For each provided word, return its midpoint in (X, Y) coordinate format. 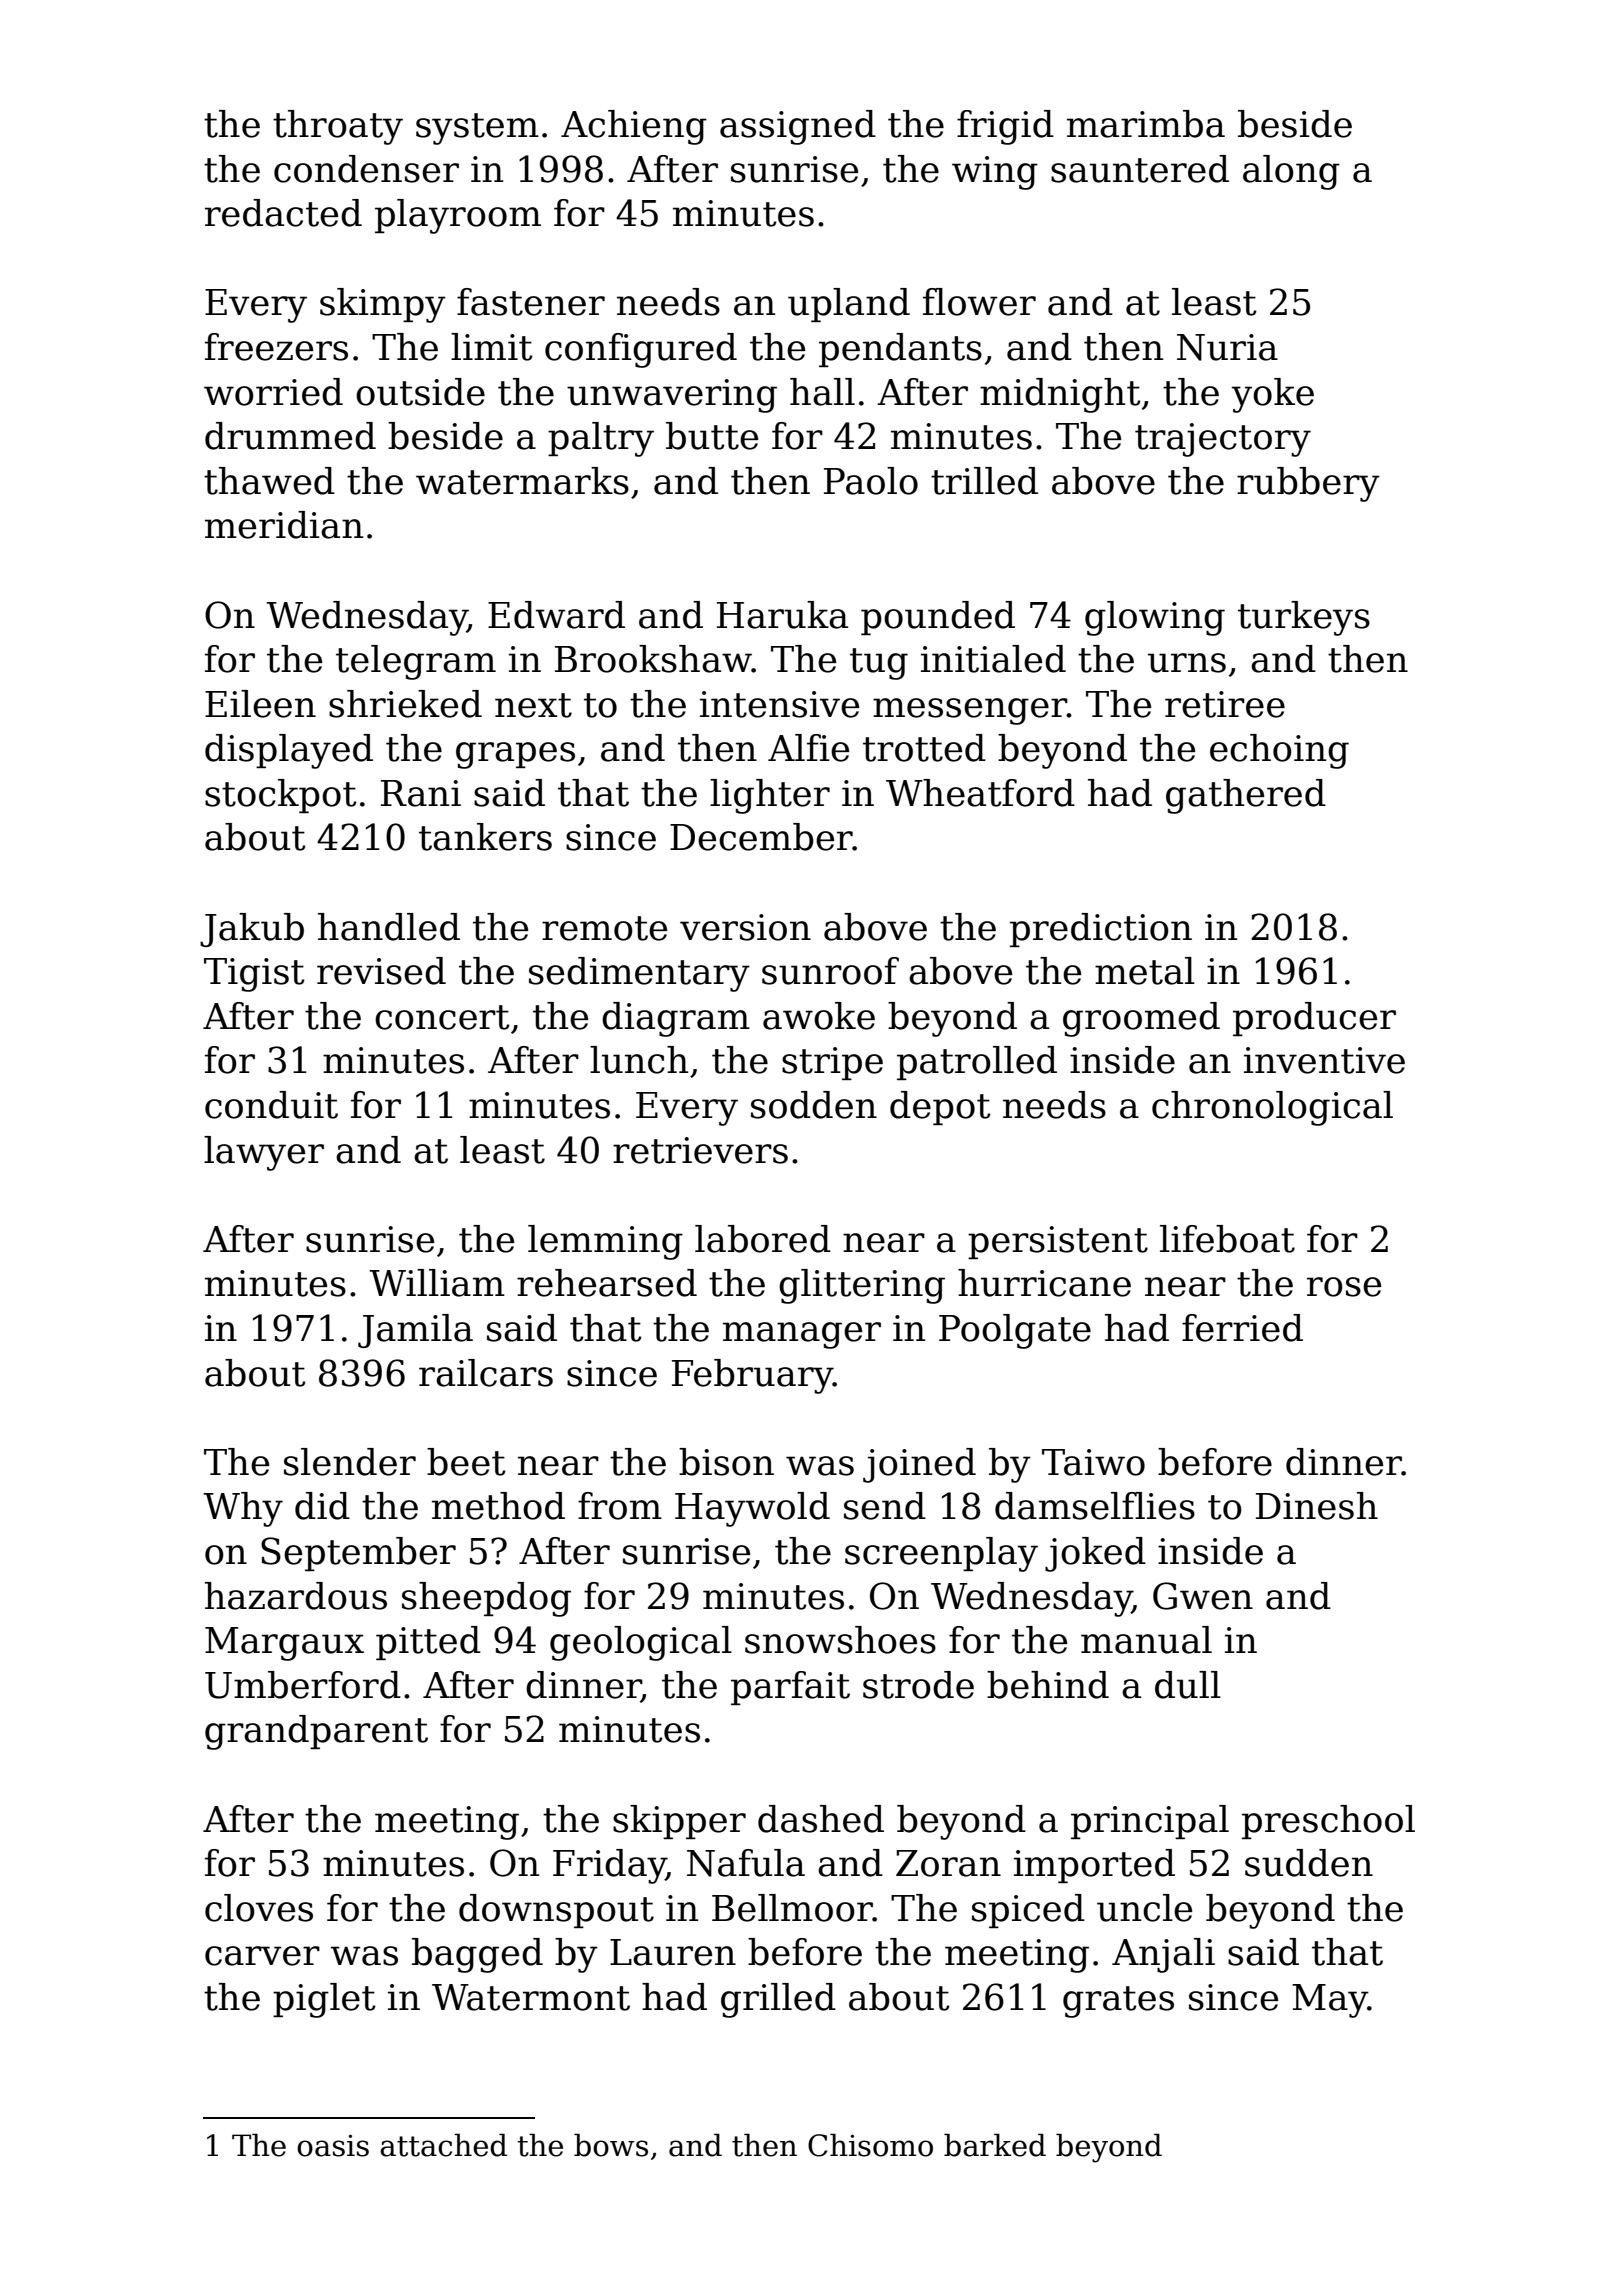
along (1291, 172)
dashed (821, 1819)
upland (849, 305)
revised (381, 971)
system (477, 129)
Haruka (782, 615)
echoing (1279, 751)
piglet (324, 2000)
